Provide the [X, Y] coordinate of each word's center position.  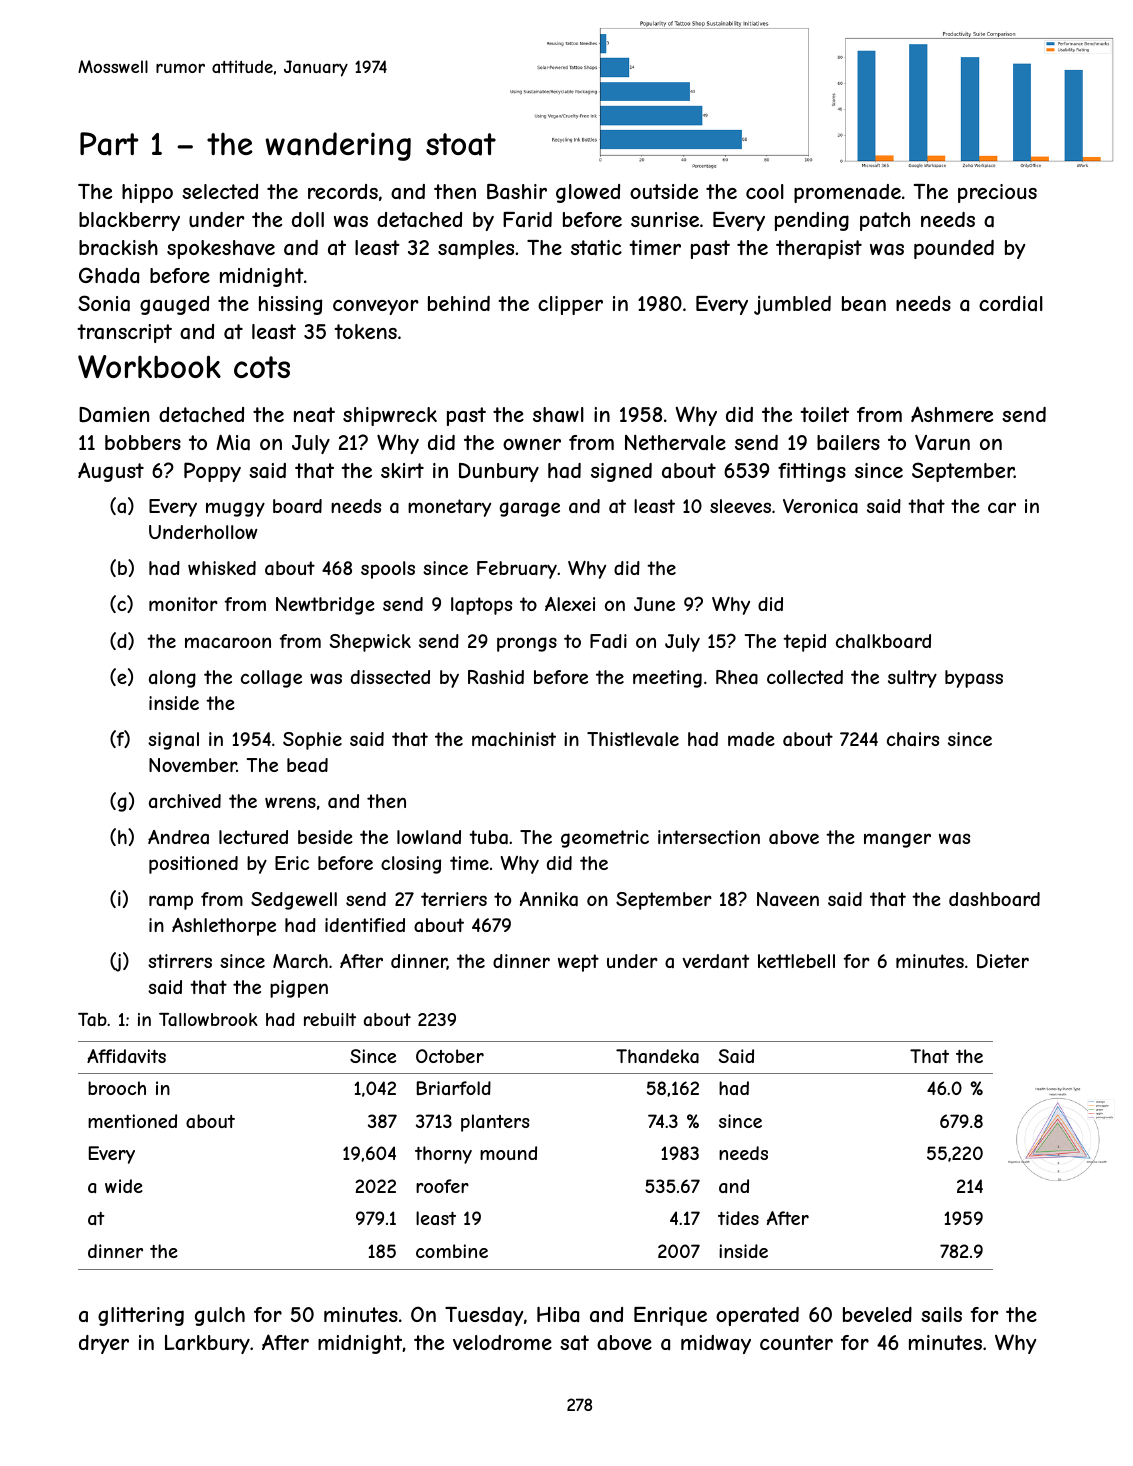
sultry [912, 679]
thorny [443, 1155]
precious [997, 193]
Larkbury [207, 1344]
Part [109, 144]
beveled [877, 1314]
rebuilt [330, 1019]
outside [664, 191]
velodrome [502, 1342]
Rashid [496, 677]
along [172, 679]
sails [941, 1315]
